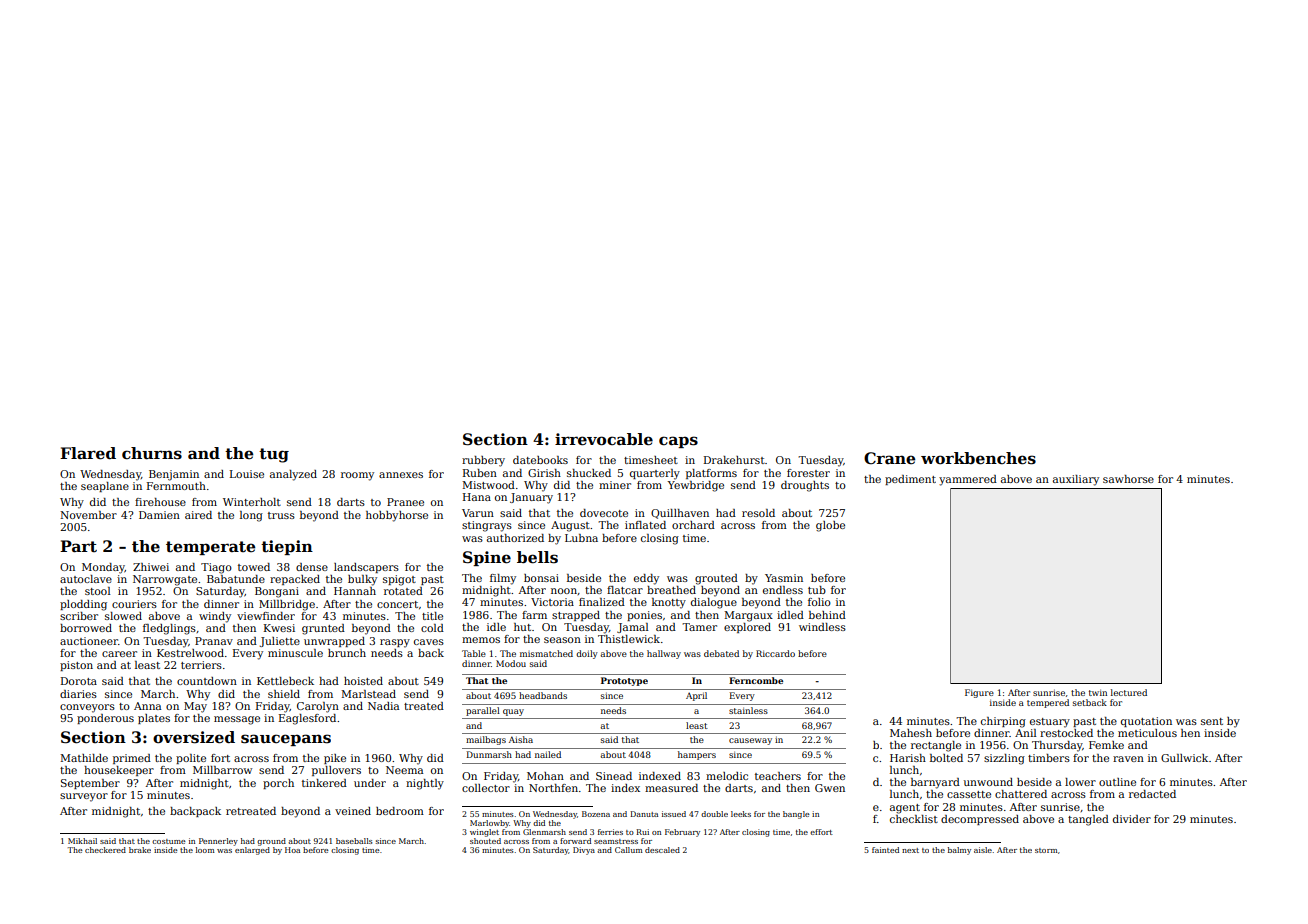 The width and height of the page is (1308, 924). What do you see at coordinates (82, 841) in the page?
I see `Mikhail` at bounding box center [82, 841].
